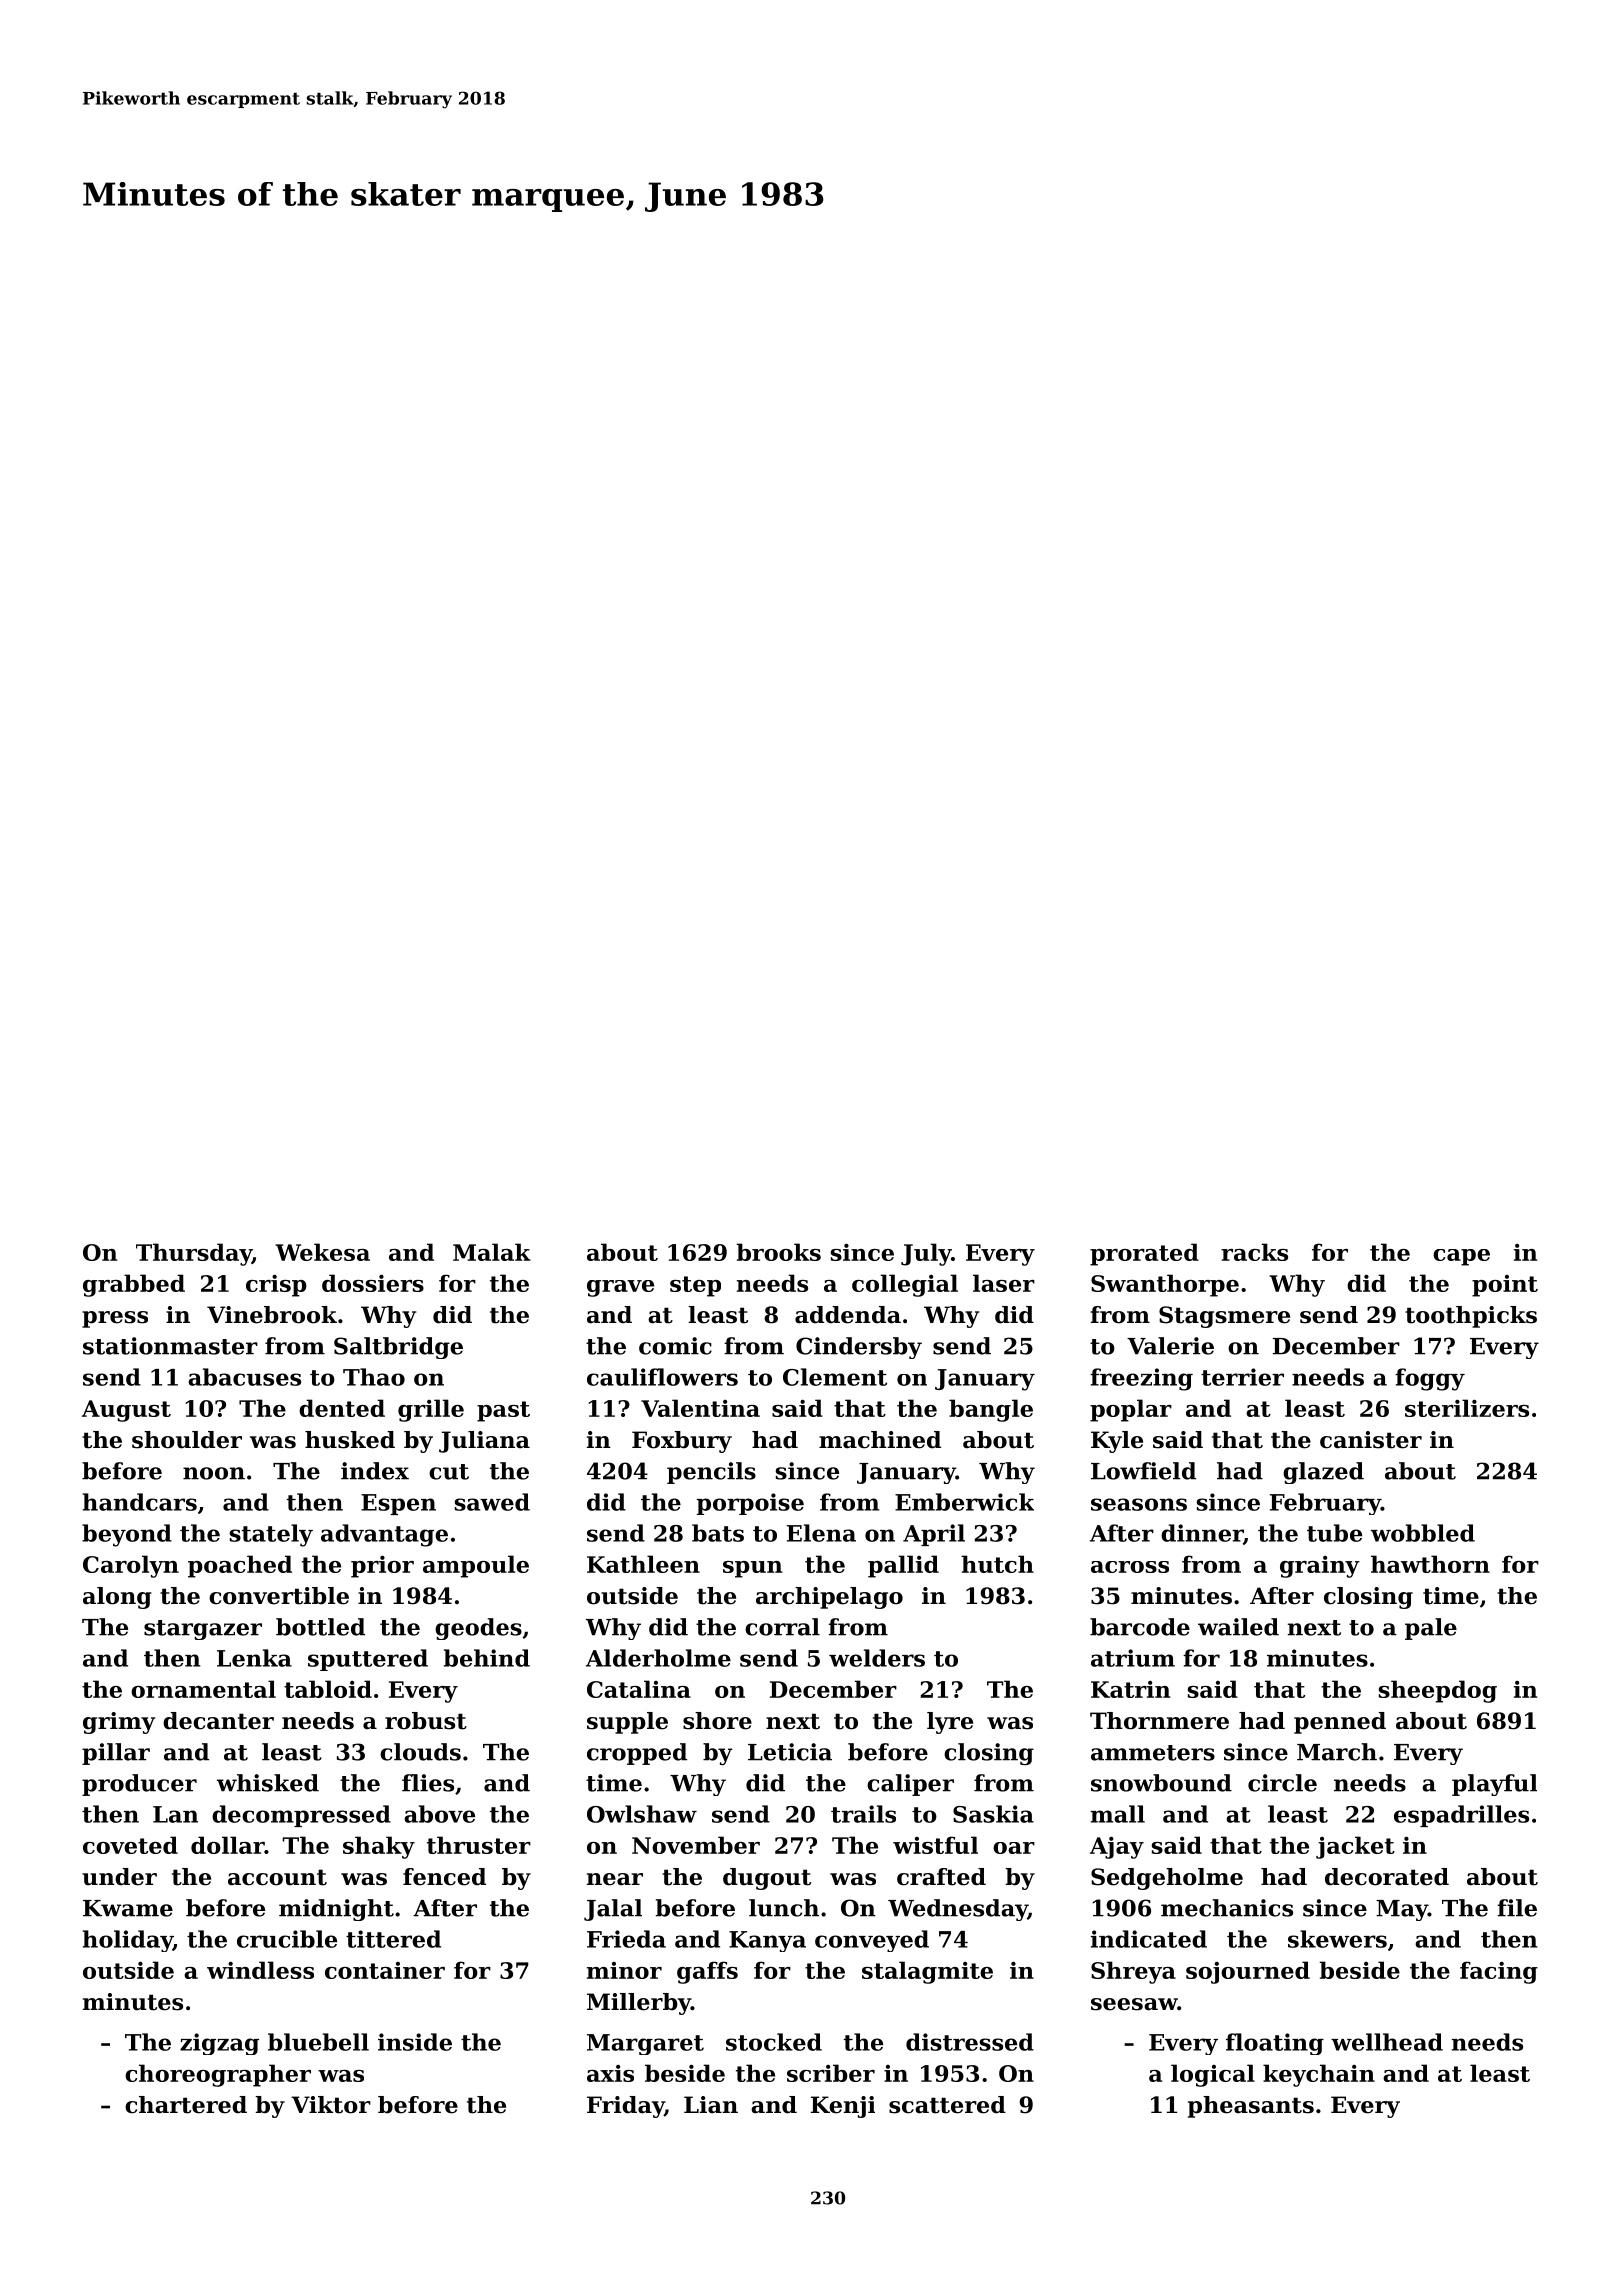 The width and height of the screenshot is (1620, 2292). Describe the element at coordinates (1499, 1972) in the screenshot. I see `facing` at that location.
